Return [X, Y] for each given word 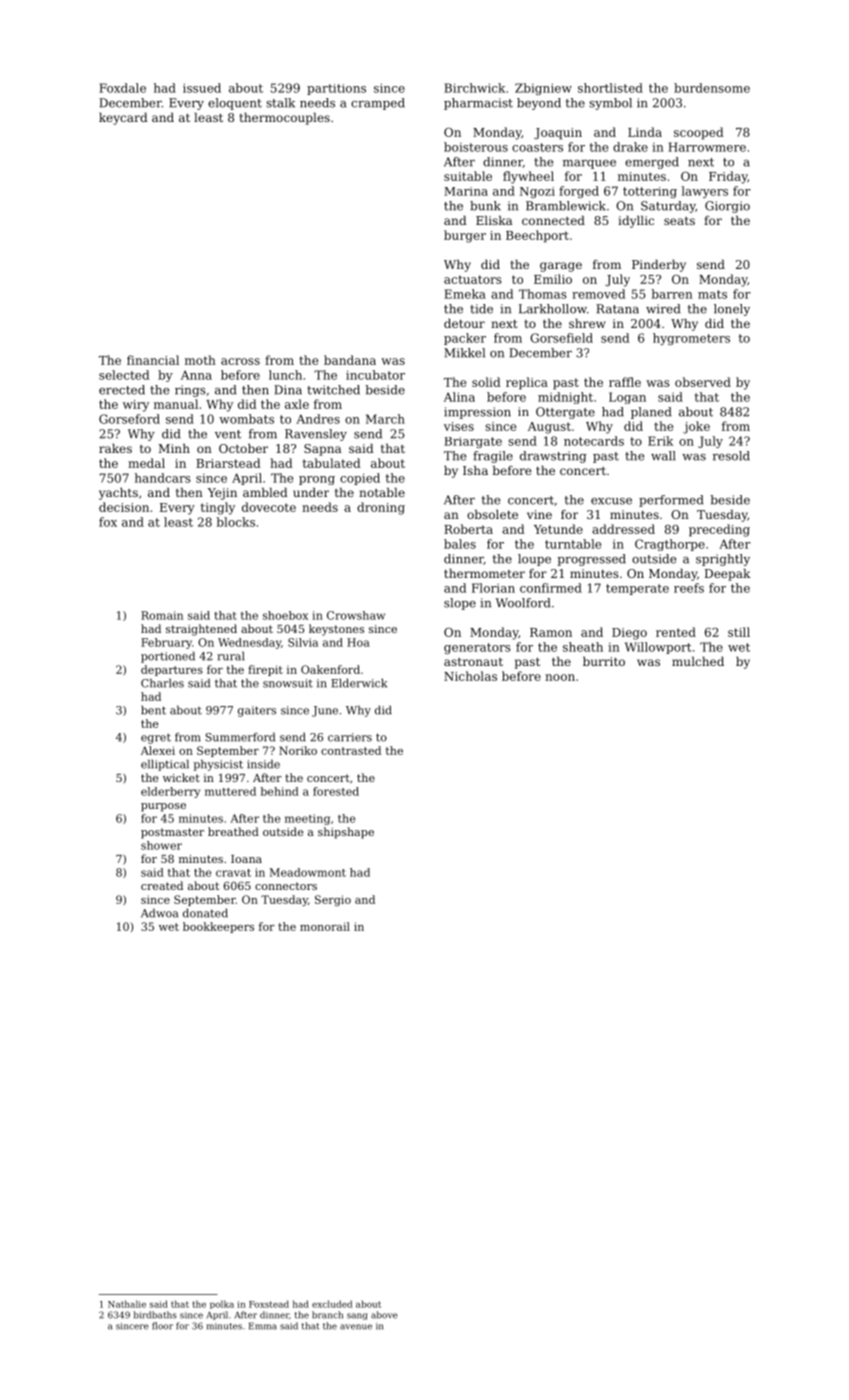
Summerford [240, 737]
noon [560, 677]
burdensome [712, 88]
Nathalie [127, 1304]
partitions [336, 89]
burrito [604, 661]
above [384, 1315]
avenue [356, 1327]
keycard [123, 119]
